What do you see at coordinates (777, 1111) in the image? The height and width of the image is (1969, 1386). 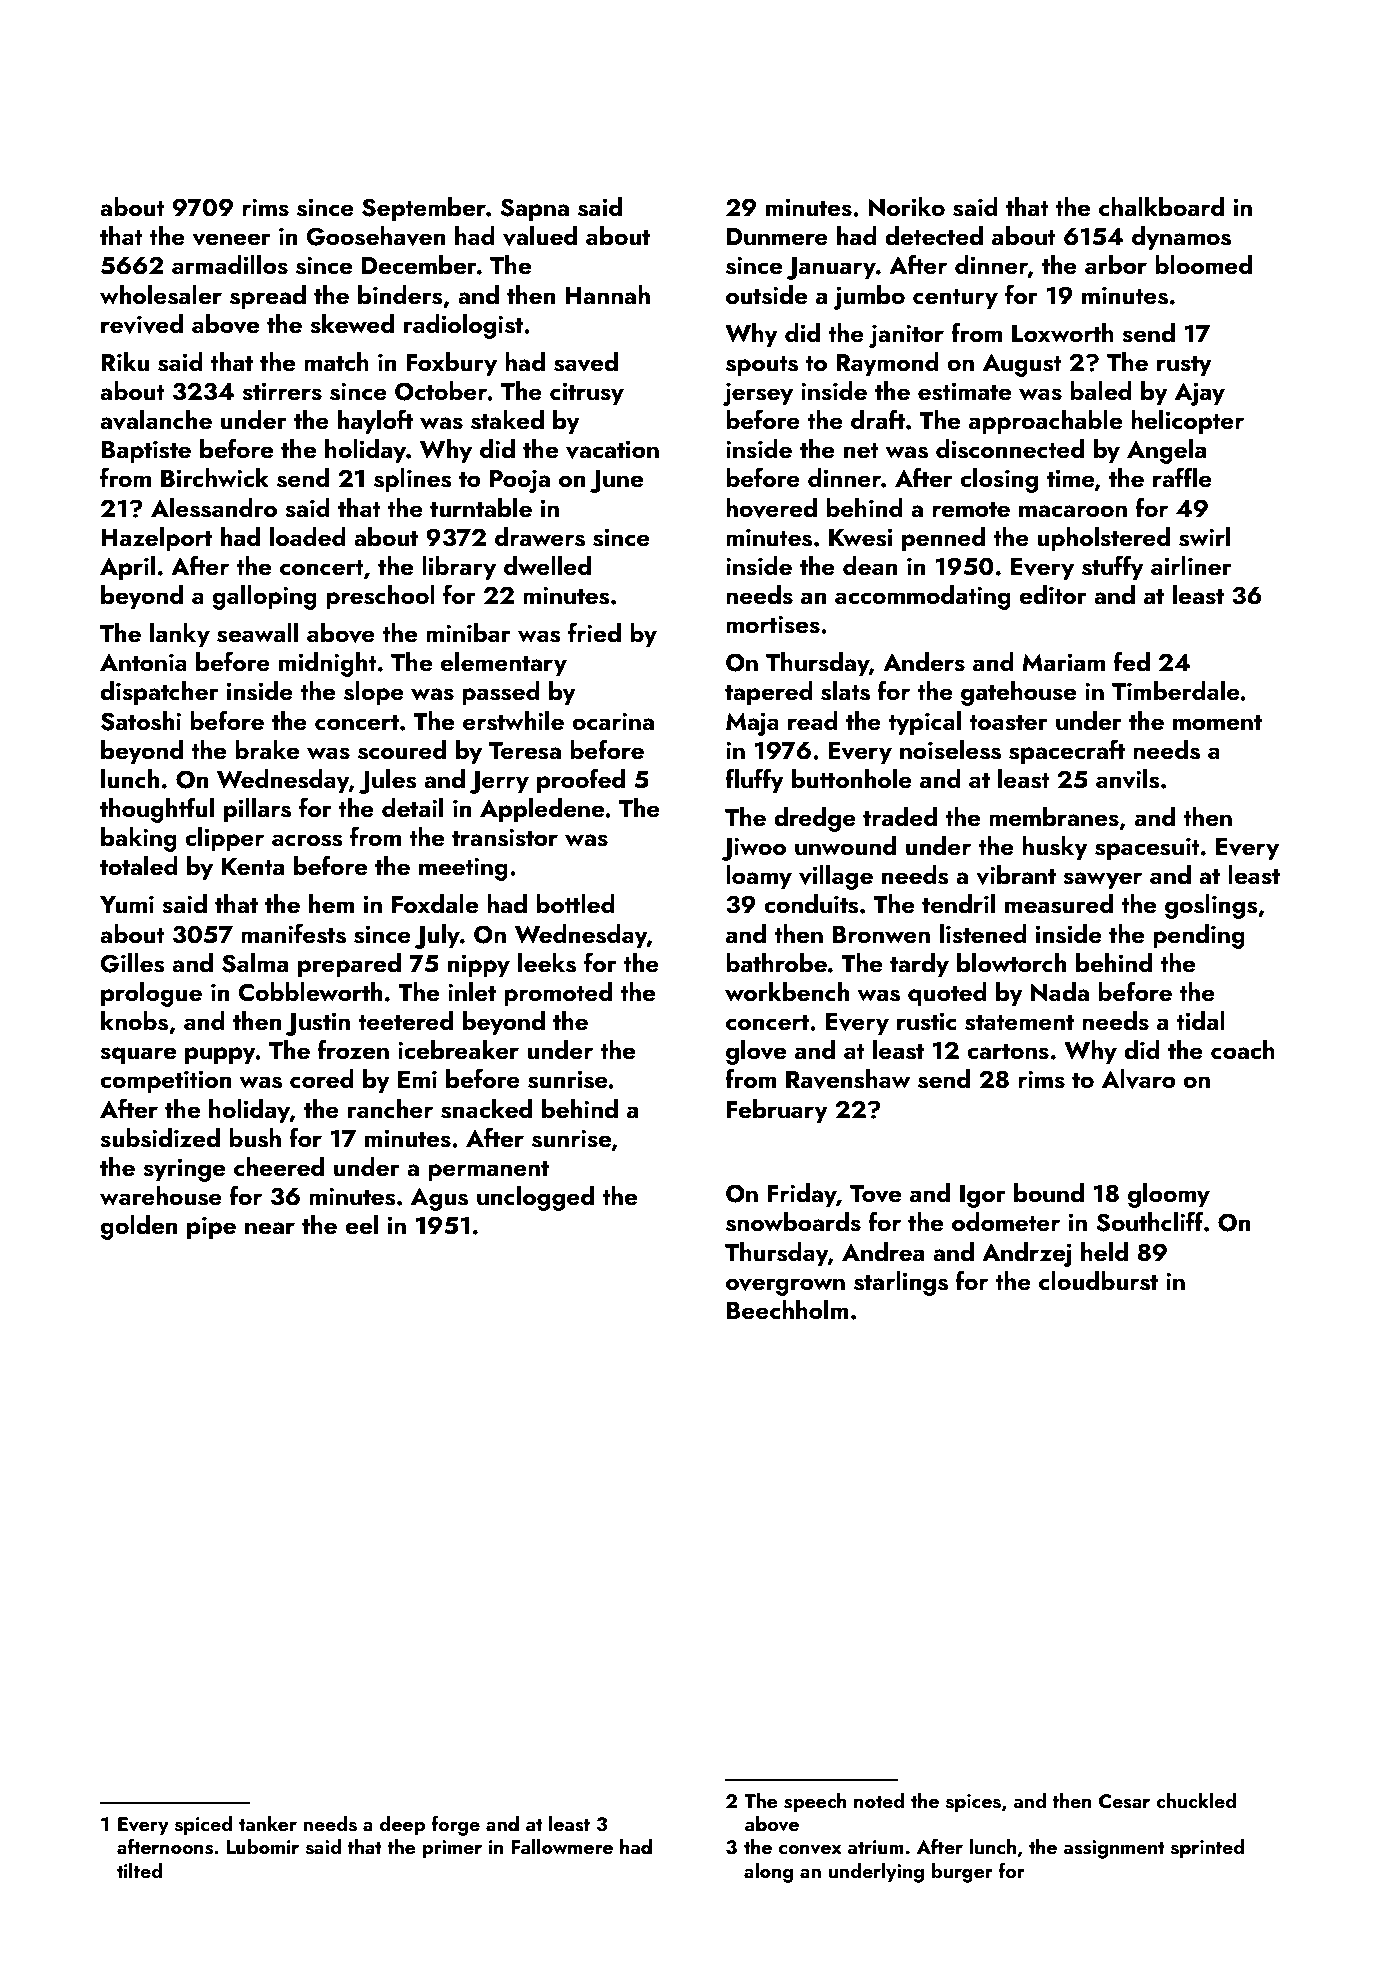 I see `February` at bounding box center [777, 1111].
